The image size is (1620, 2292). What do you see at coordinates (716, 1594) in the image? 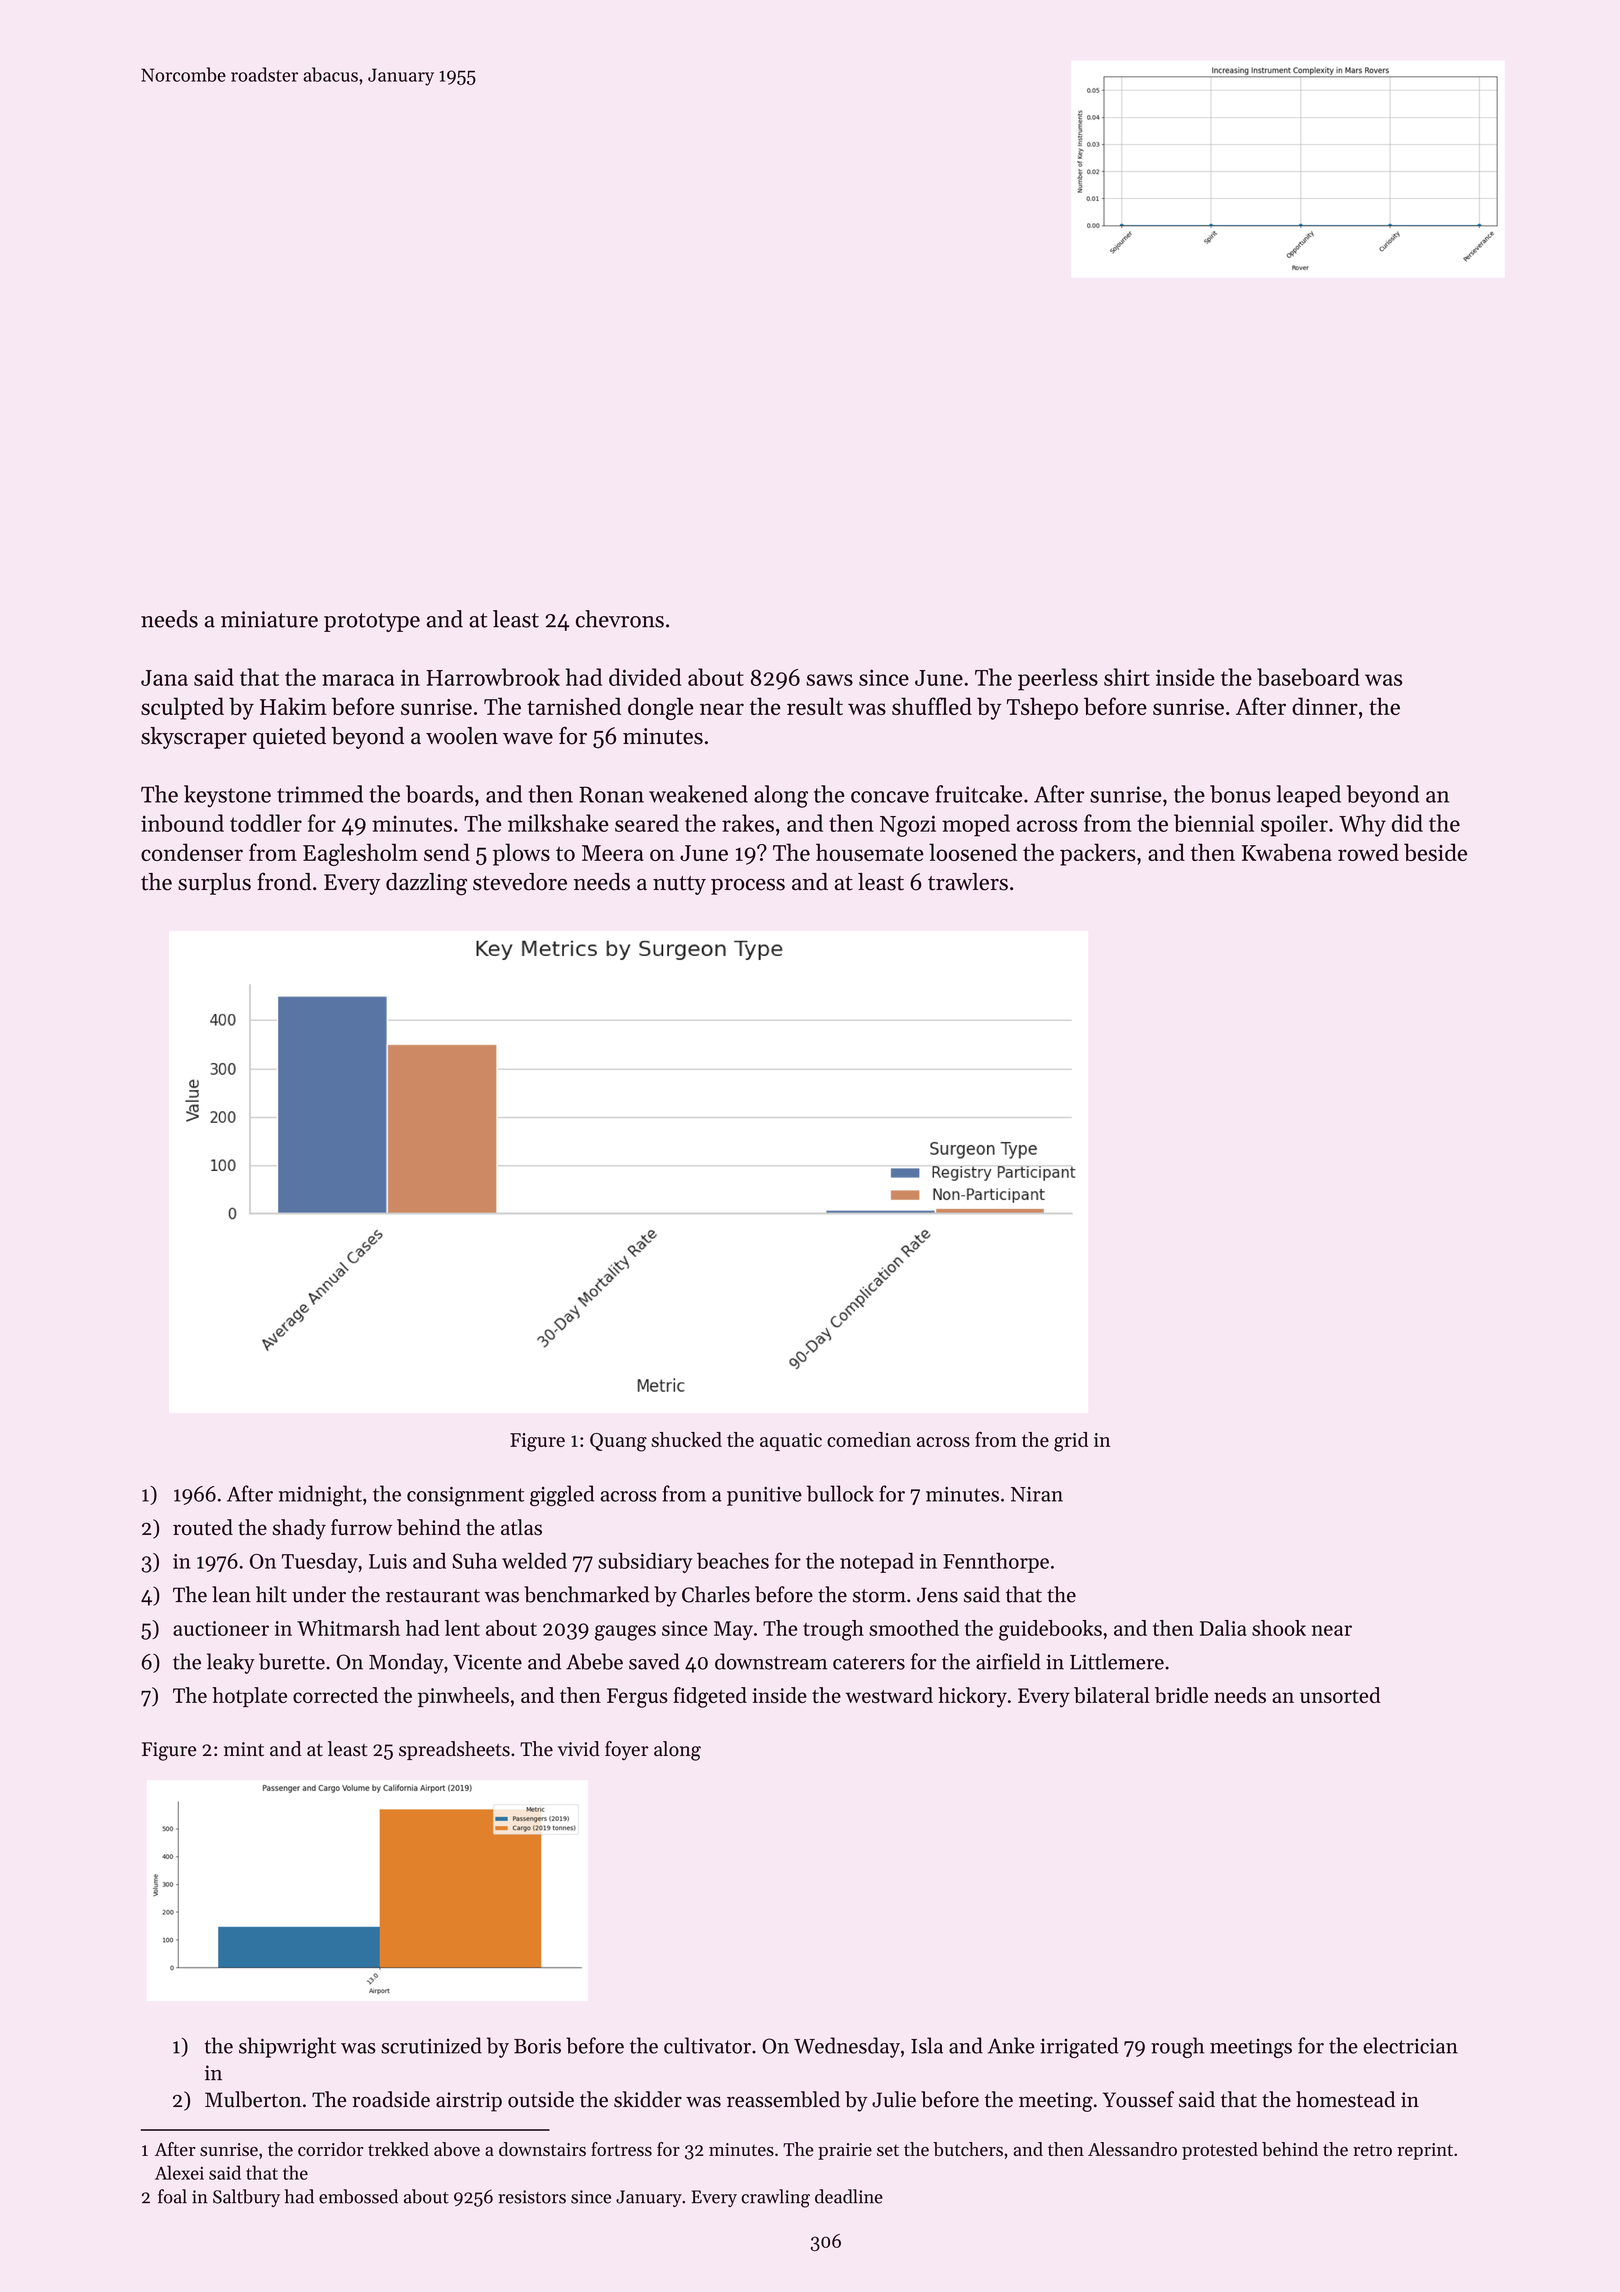
I see `Charles` at bounding box center [716, 1594].
